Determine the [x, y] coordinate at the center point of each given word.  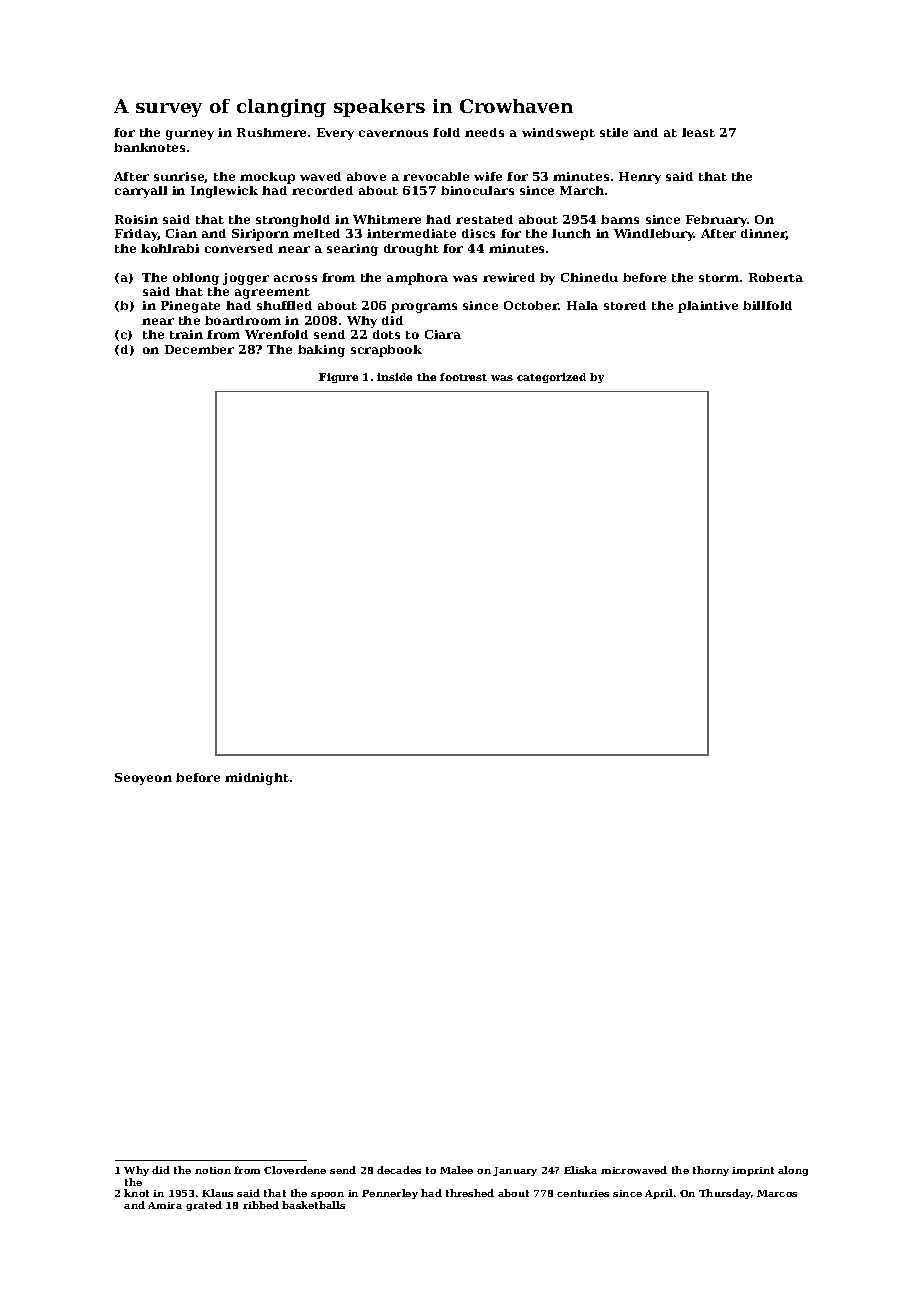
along [793, 1171]
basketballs [313, 1205]
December [199, 349]
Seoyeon [143, 779]
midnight [257, 779]
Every [335, 134]
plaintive [708, 307]
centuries [583, 1193]
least [698, 132]
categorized [551, 378]
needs [484, 132]
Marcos [777, 1193]
